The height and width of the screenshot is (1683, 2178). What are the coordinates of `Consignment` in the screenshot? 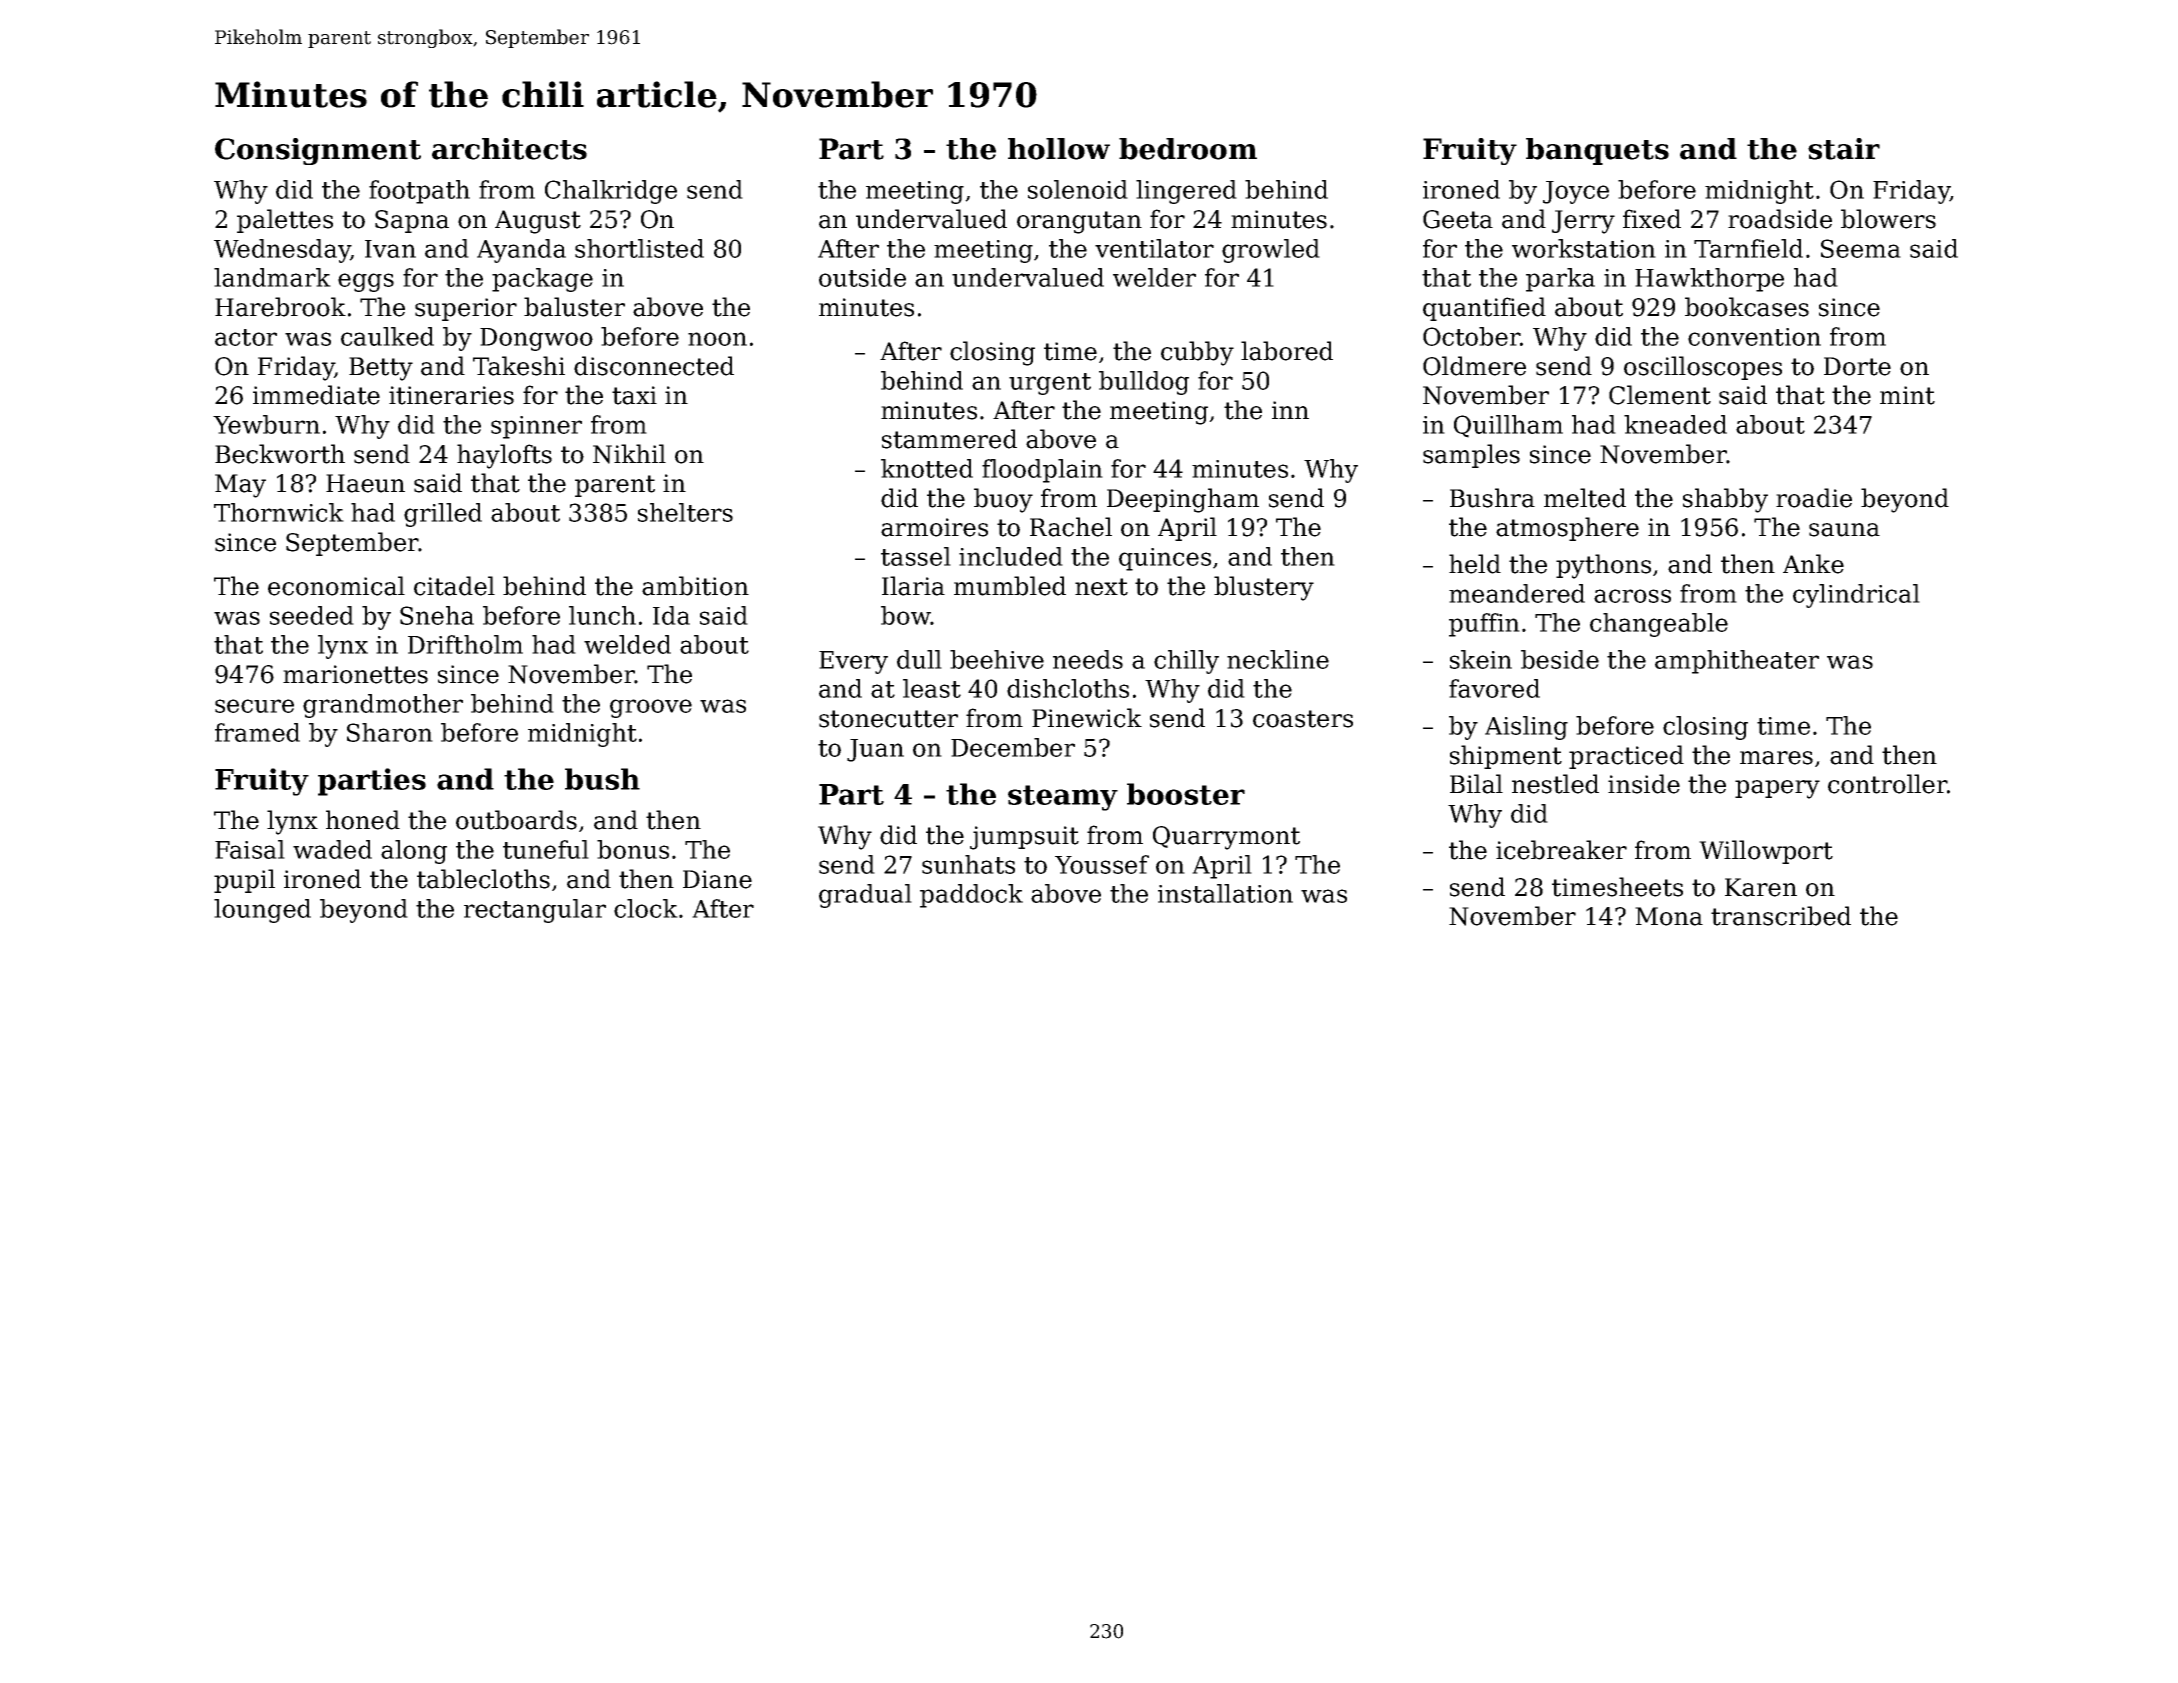 It's located at (318, 151).
